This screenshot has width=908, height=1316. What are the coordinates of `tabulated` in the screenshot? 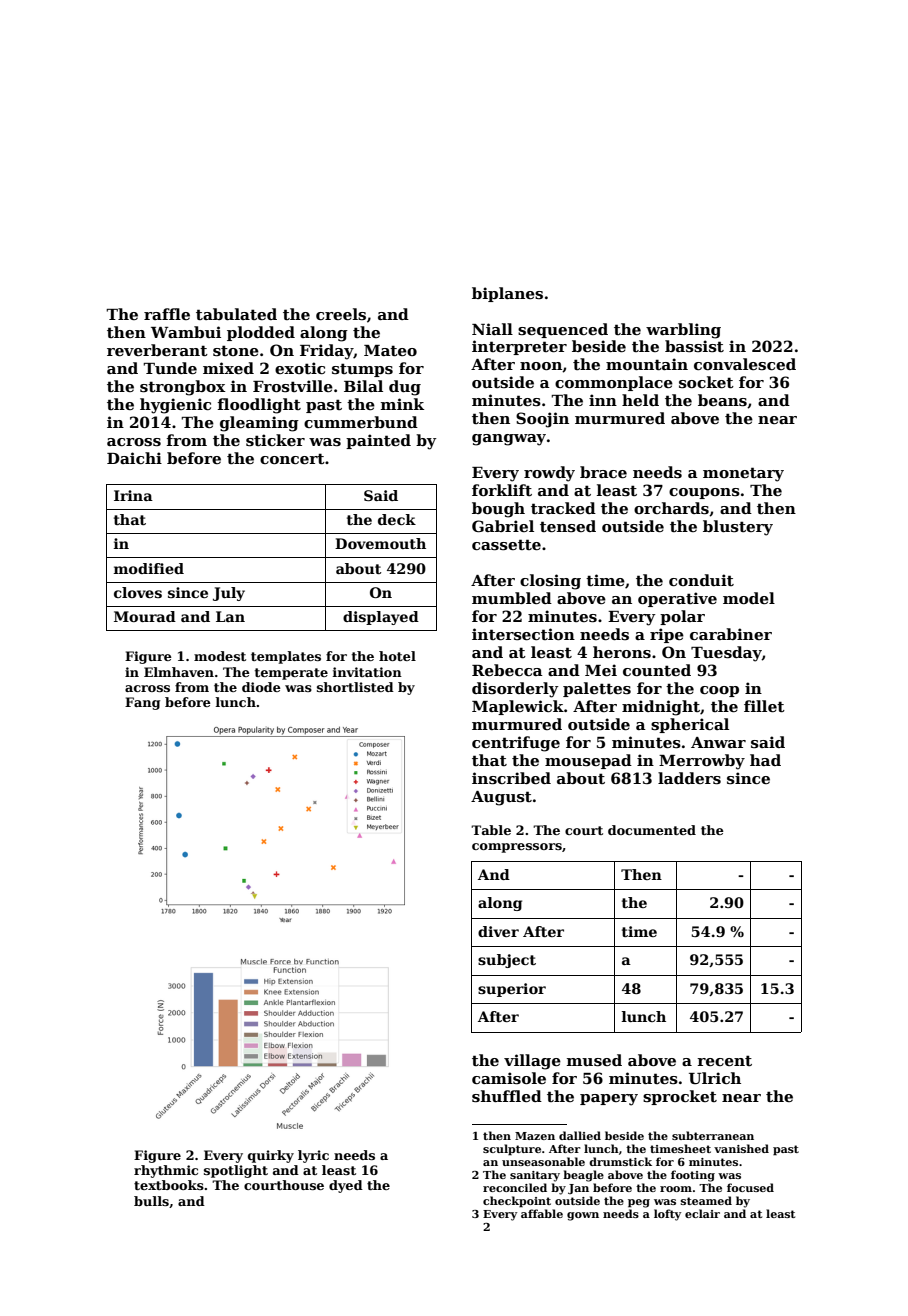 It's located at (236, 314).
